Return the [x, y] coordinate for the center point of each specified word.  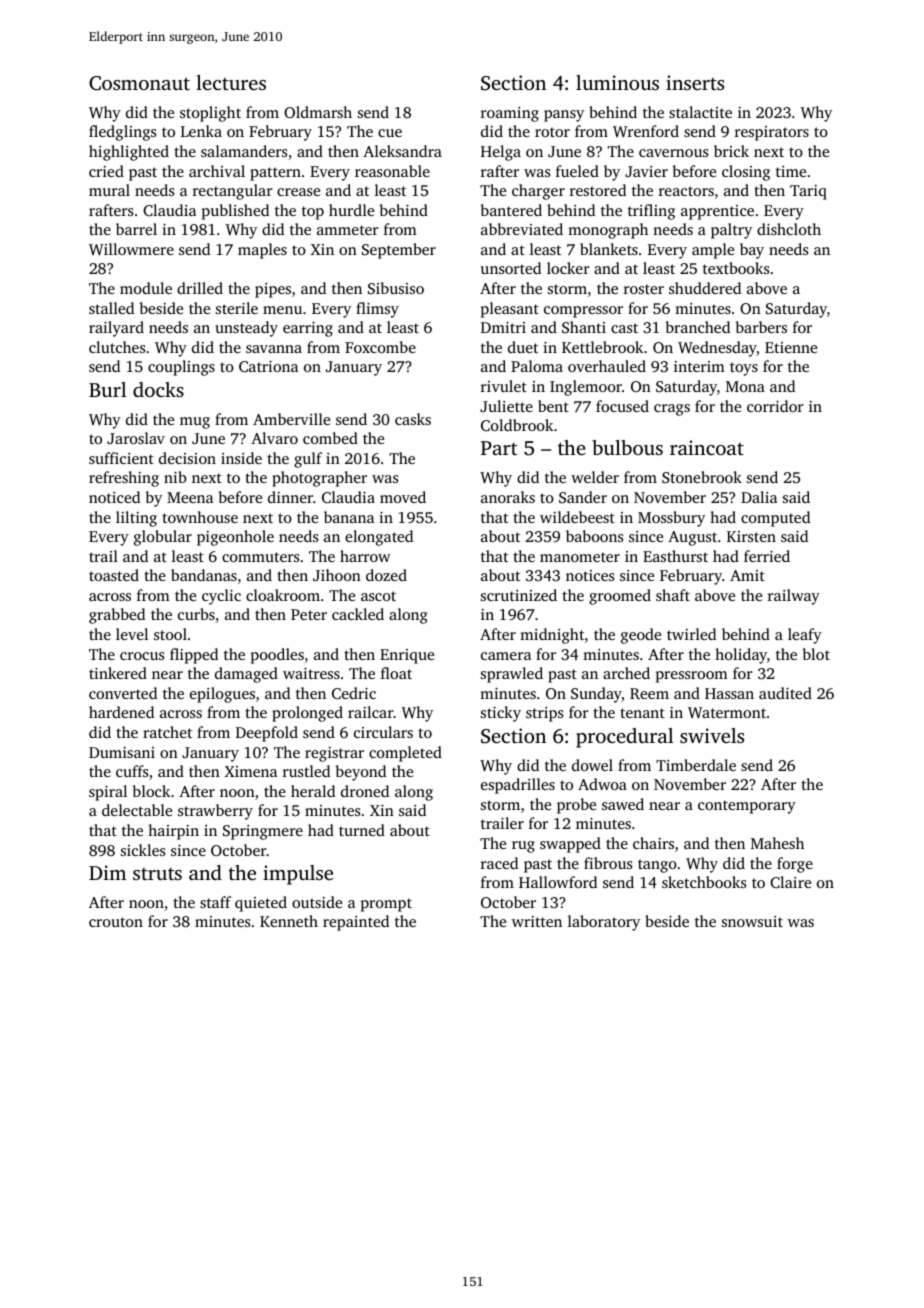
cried [106, 171]
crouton [116, 922]
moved [403, 497]
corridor [775, 406]
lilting [136, 519]
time [791, 171]
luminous [617, 82]
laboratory [604, 923]
